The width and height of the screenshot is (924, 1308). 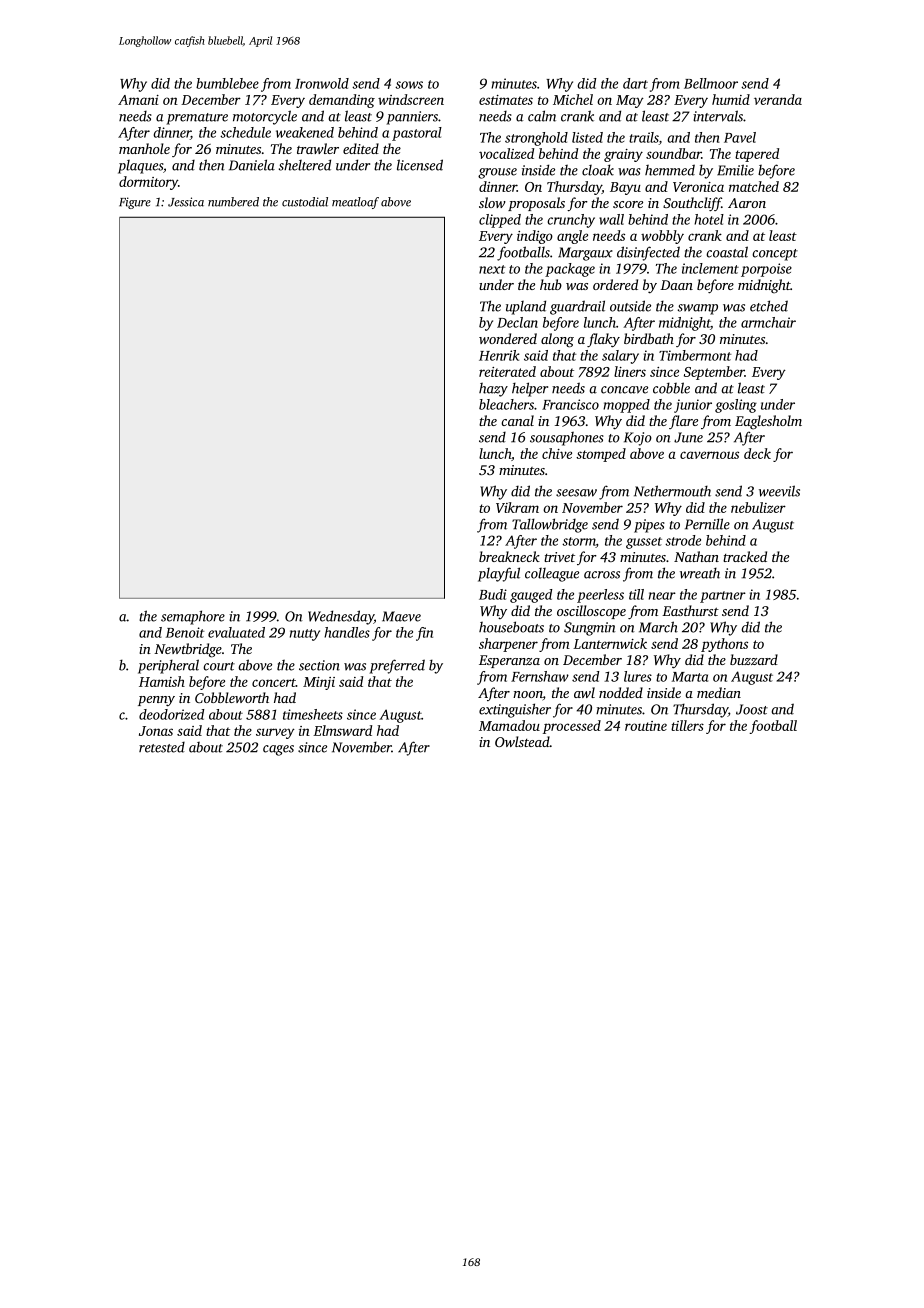 I want to click on trivet, so click(x=559, y=557).
